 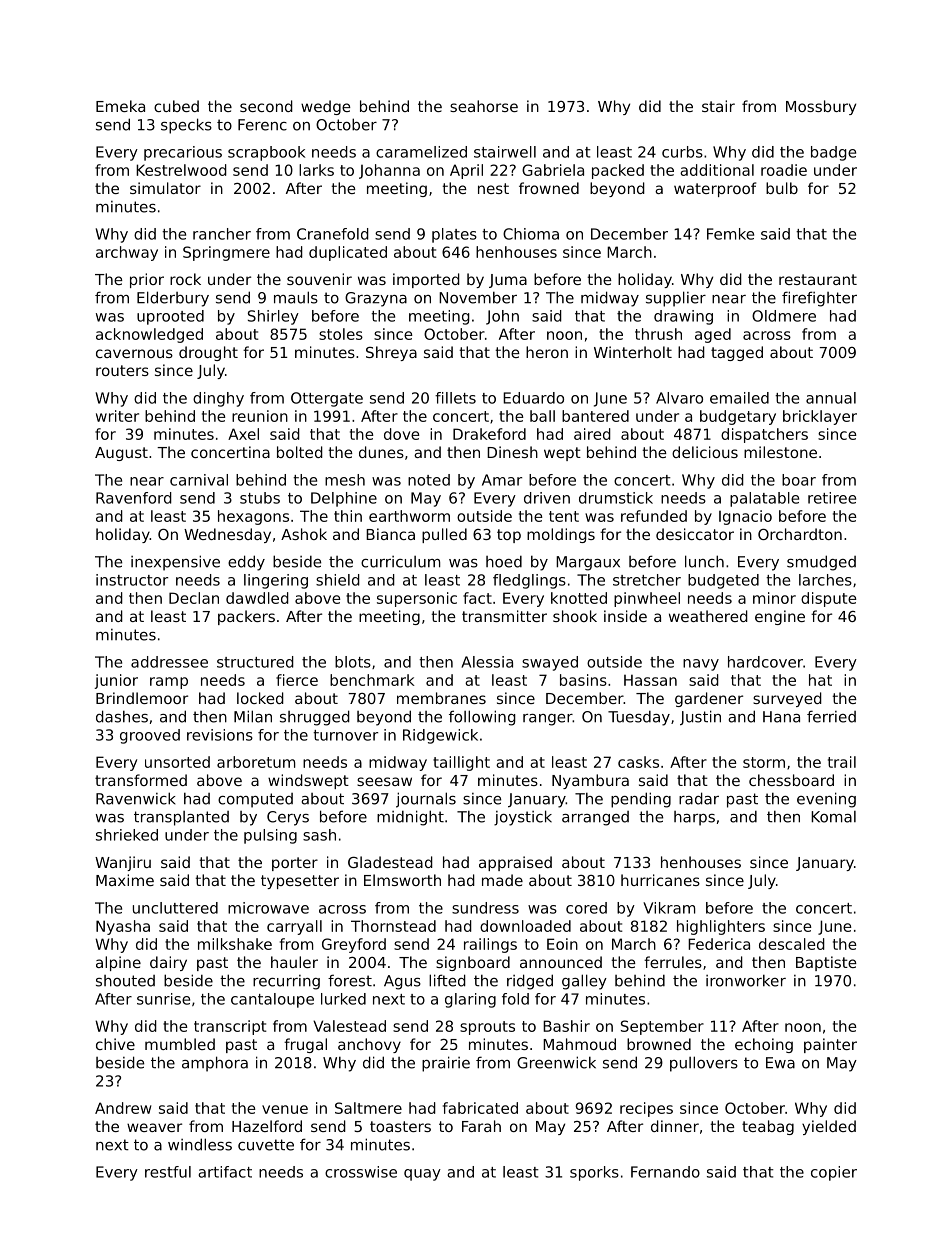 I want to click on chive, so click(x=115, y=1044).
